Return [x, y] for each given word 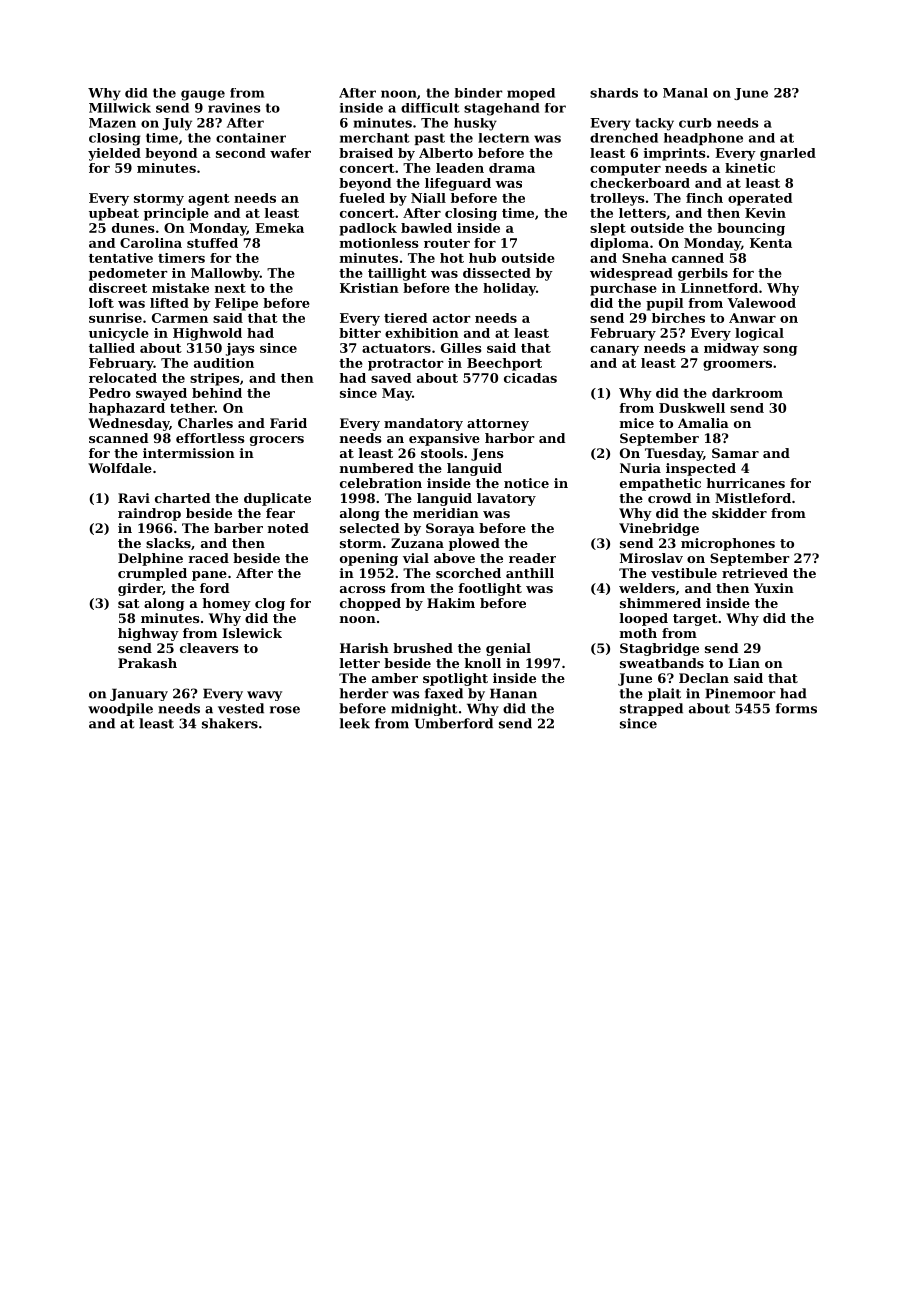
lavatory [506, 499]
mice [637, 423]
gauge [203, 95]
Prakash [147, 663]
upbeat [114, 214]
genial [508, 649]
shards [614, 93]
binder [479, 93]
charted [182, 498]
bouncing [751, 229]
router [447, 243]
